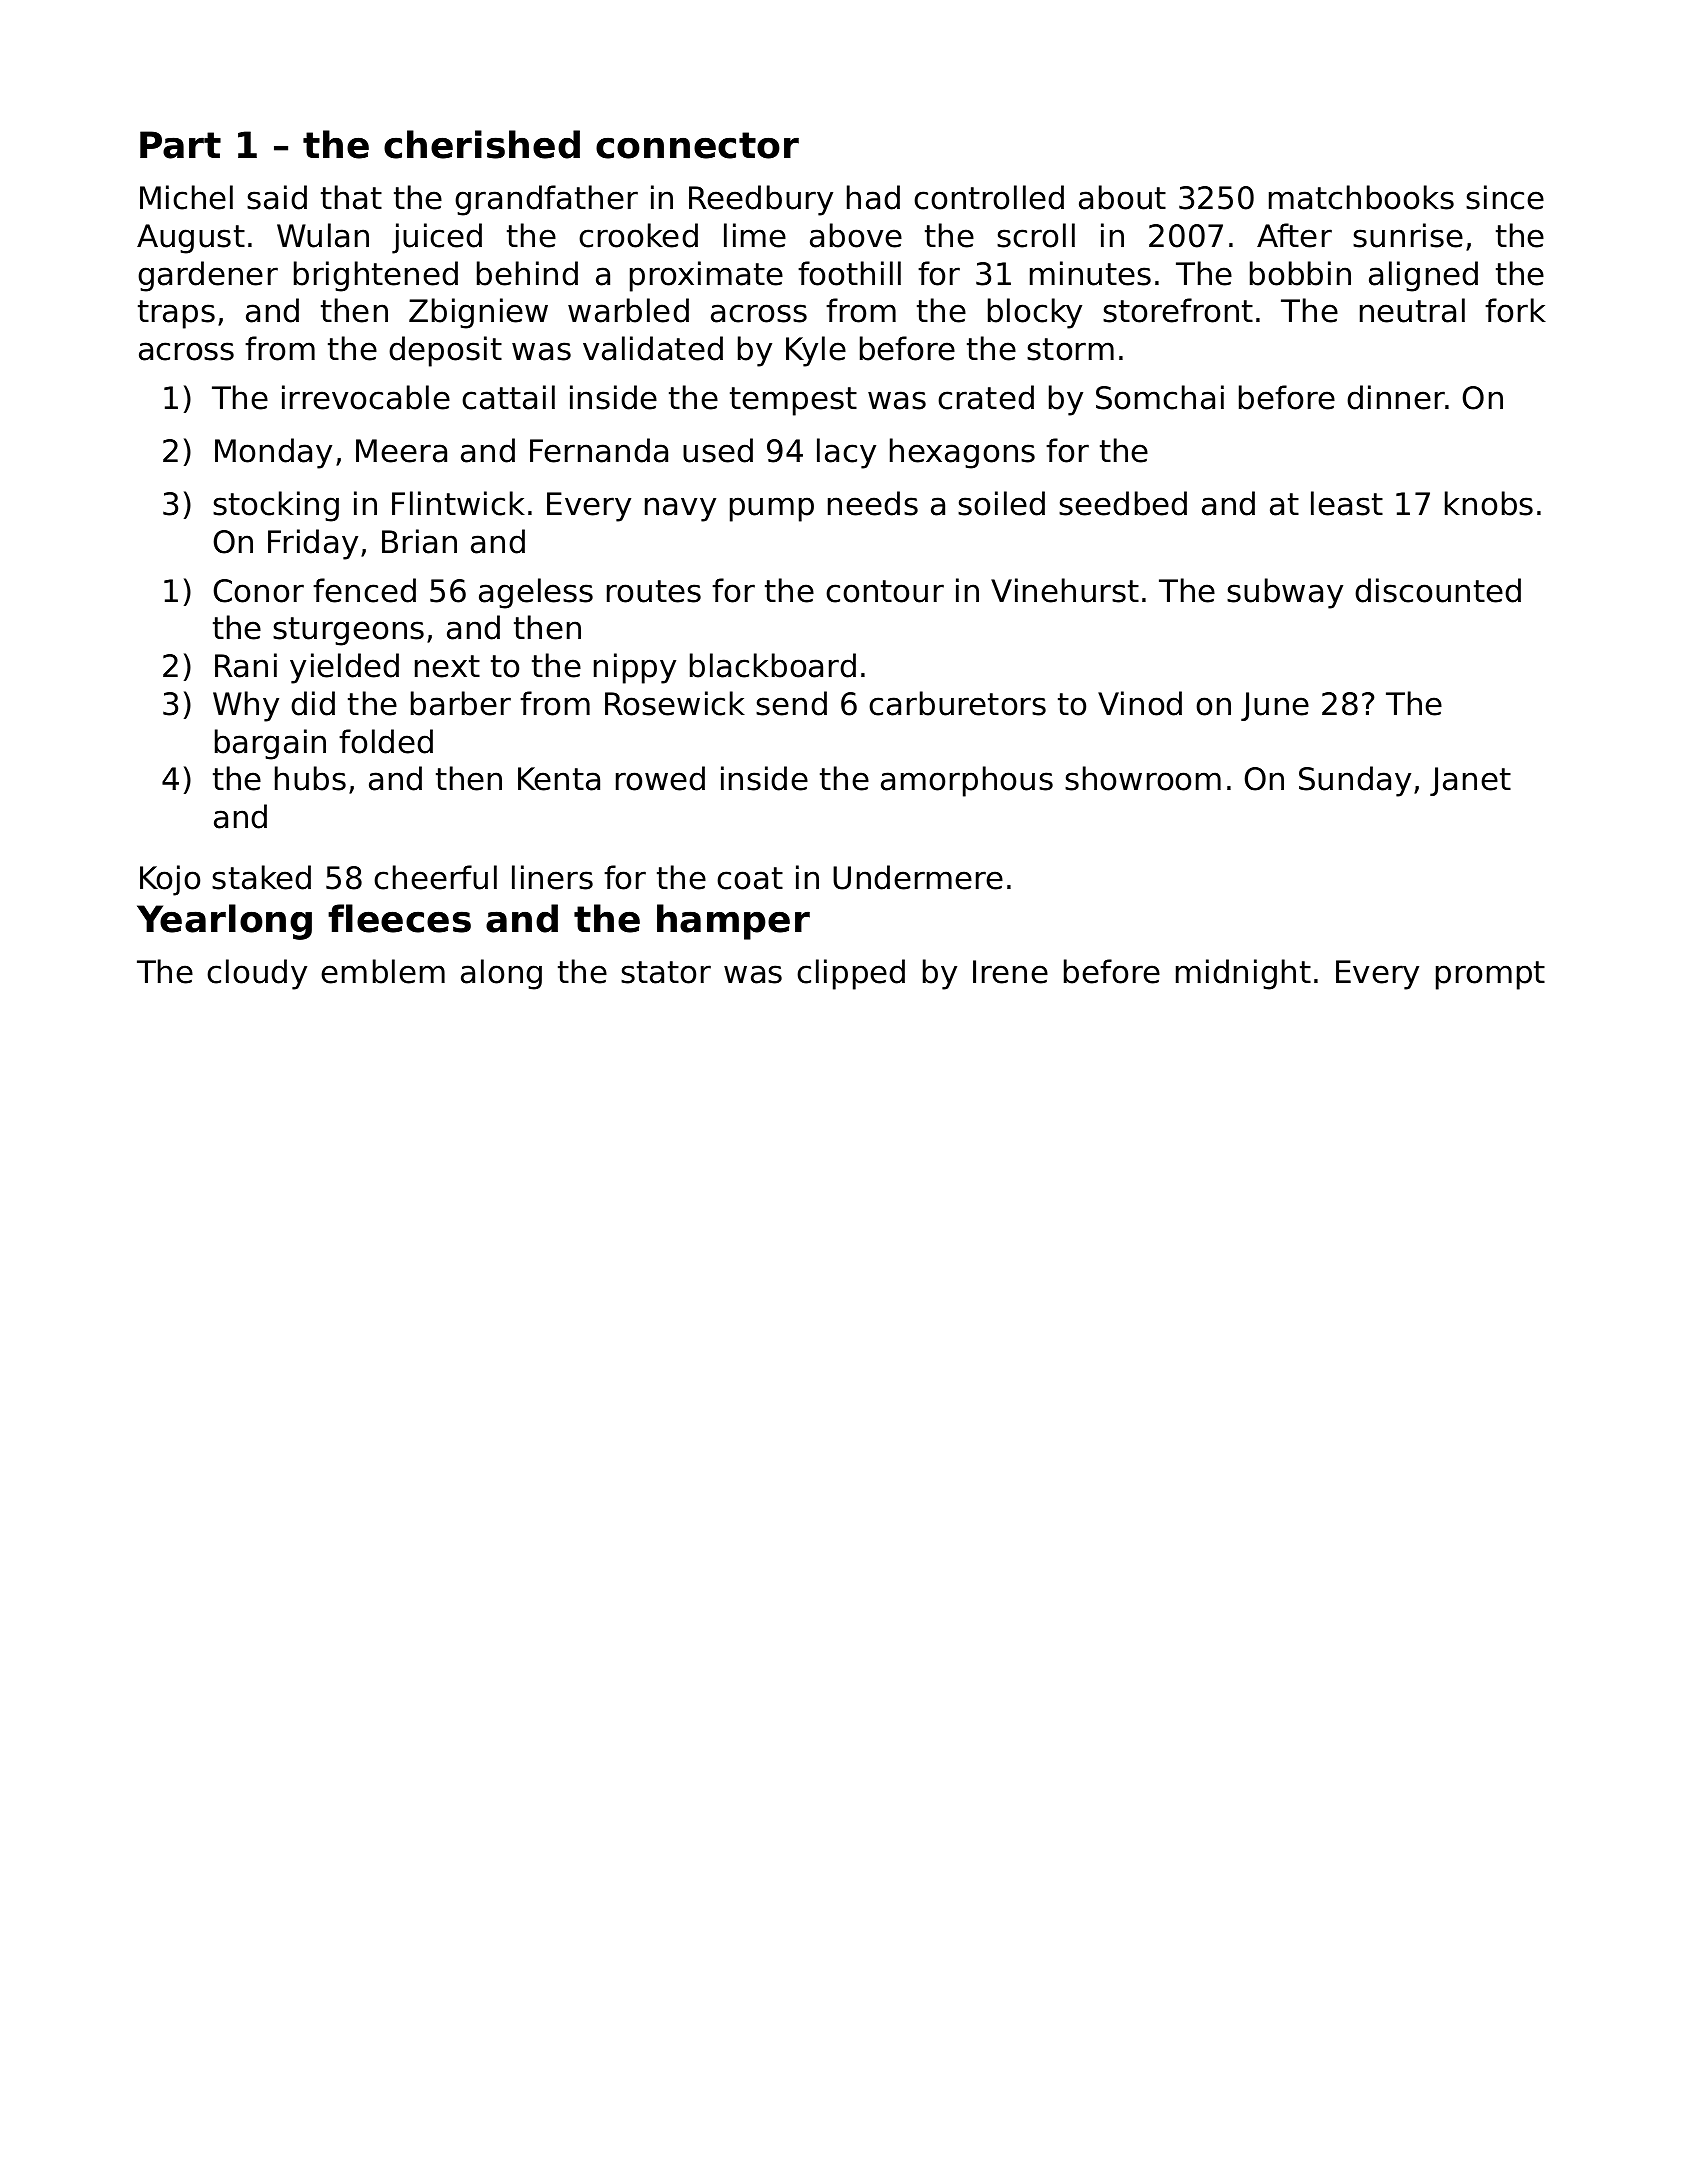 The image size is (1683, 2178). What do you see at coordinates (638, 235) in the screenshot?
I see `crooked` at bounding box center [638, 235].
